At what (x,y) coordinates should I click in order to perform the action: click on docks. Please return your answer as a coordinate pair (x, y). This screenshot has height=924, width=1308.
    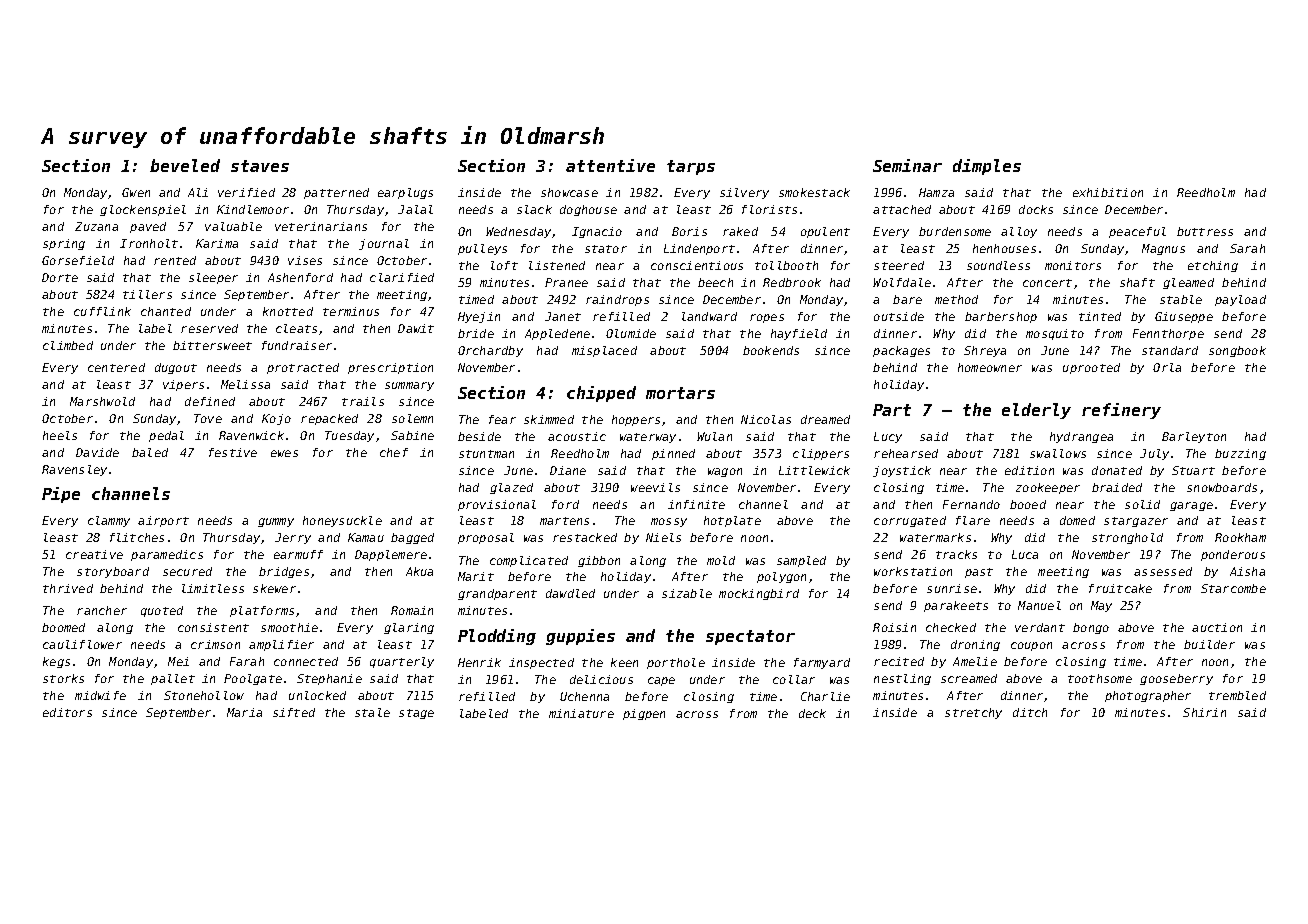
    Looking at the image, I should click on (1036, 209).
